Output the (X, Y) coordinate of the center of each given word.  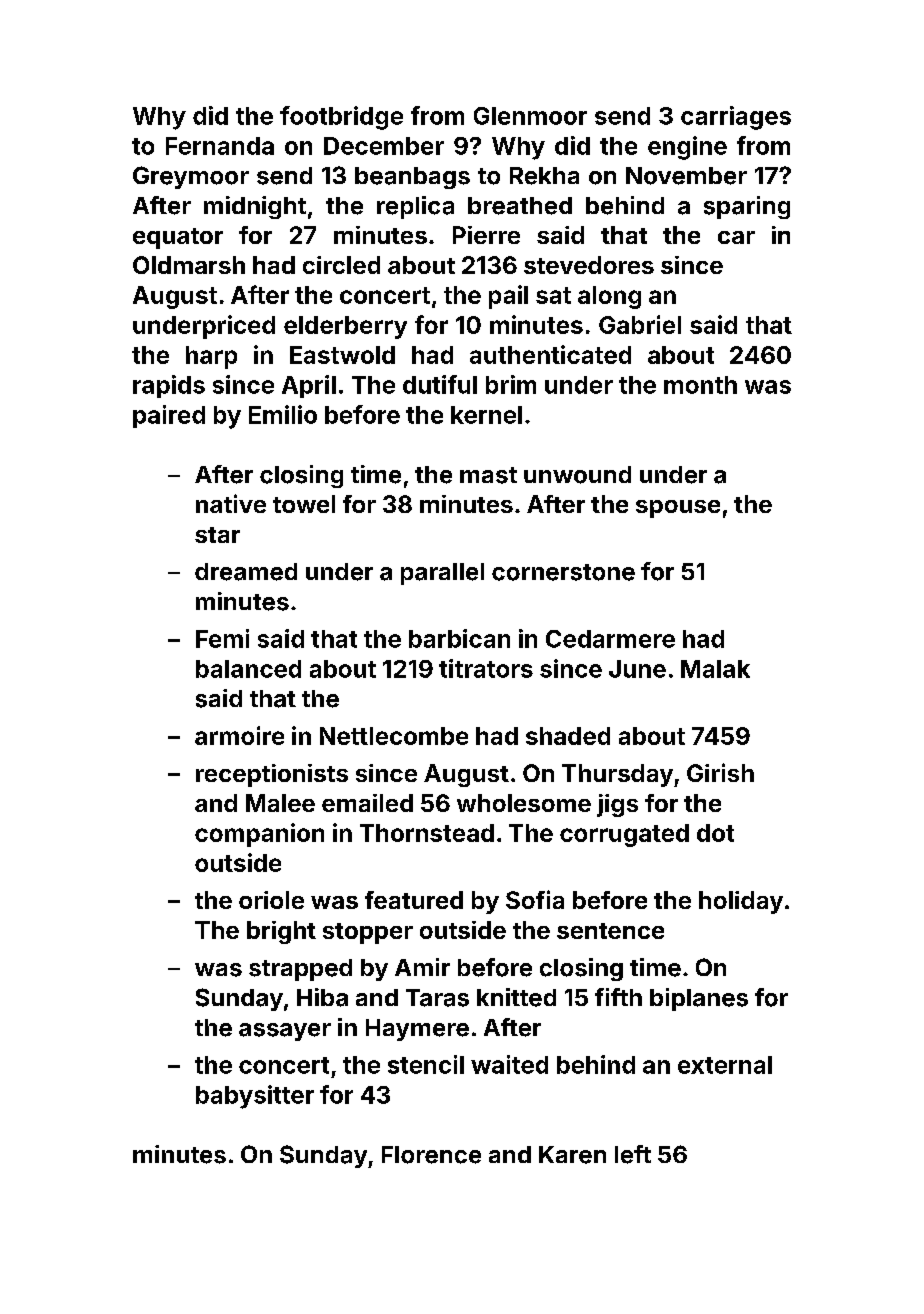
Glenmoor (530, 116)
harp (211, 357)
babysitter (255, 1097)
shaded (568, 736)
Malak (715, 669)
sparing (747, 207)
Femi (222, 638)
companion (259, 835)
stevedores (589, 265)
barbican (459, 638)
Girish (720, 772)
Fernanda (220, 146)
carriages (736, 118)
